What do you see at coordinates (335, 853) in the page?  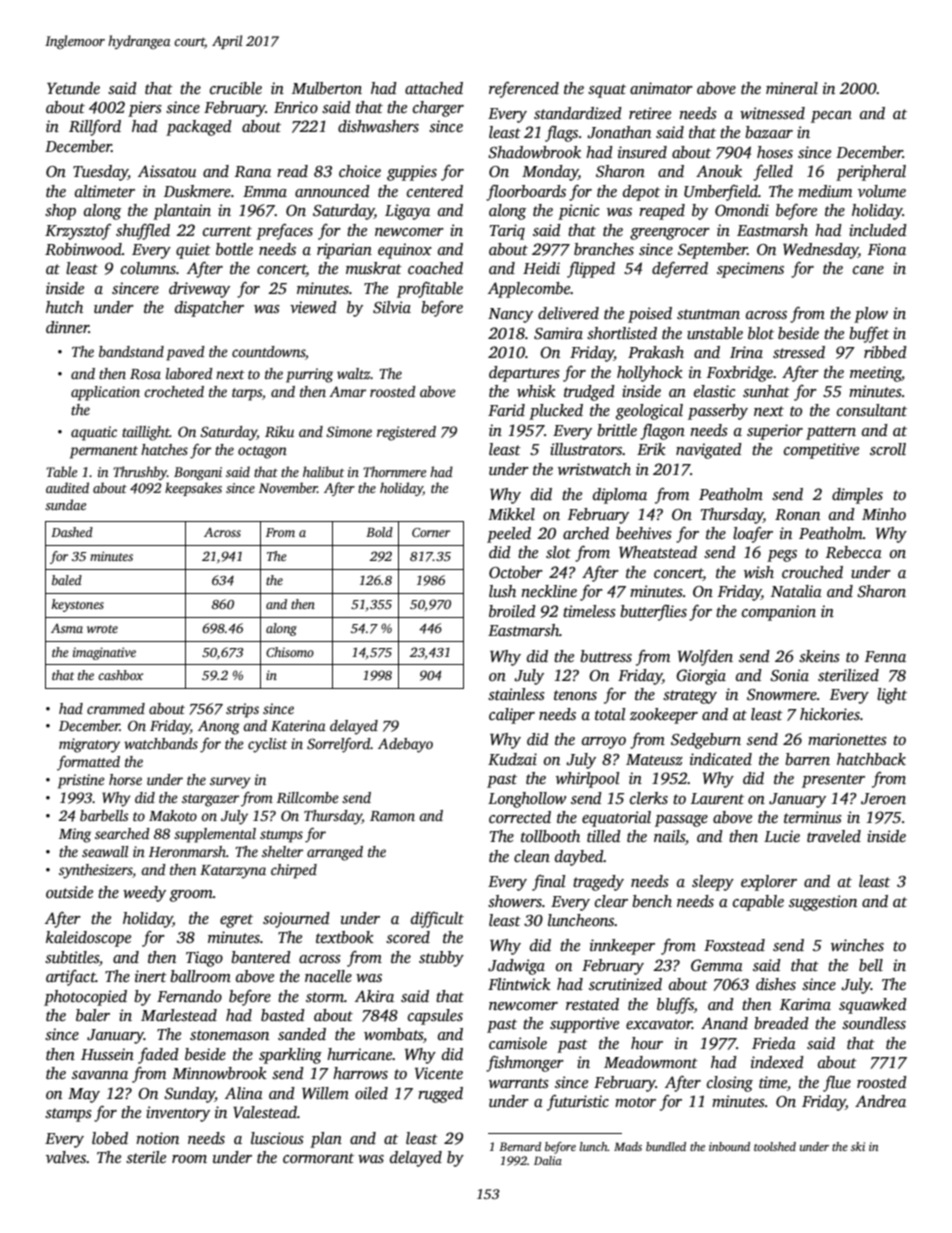 I see `arranged` at bounding box center [335, 853].
